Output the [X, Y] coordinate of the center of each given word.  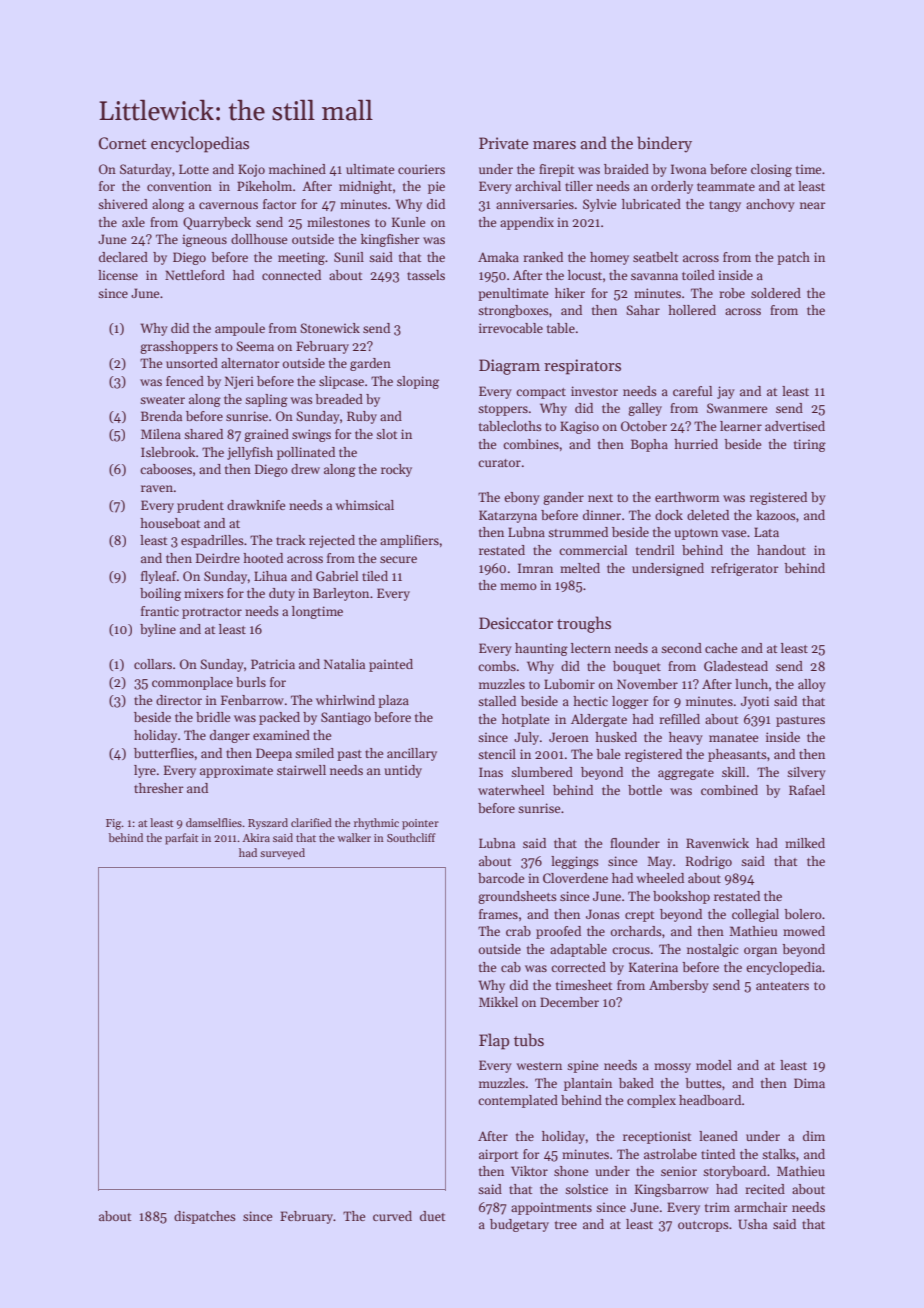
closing [771, 170]
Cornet [123, 143]
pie [436, 187]
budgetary [519, 1225]
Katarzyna [508, 516]
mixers [204, 593]
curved [392, 1216]
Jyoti [755, 702]
